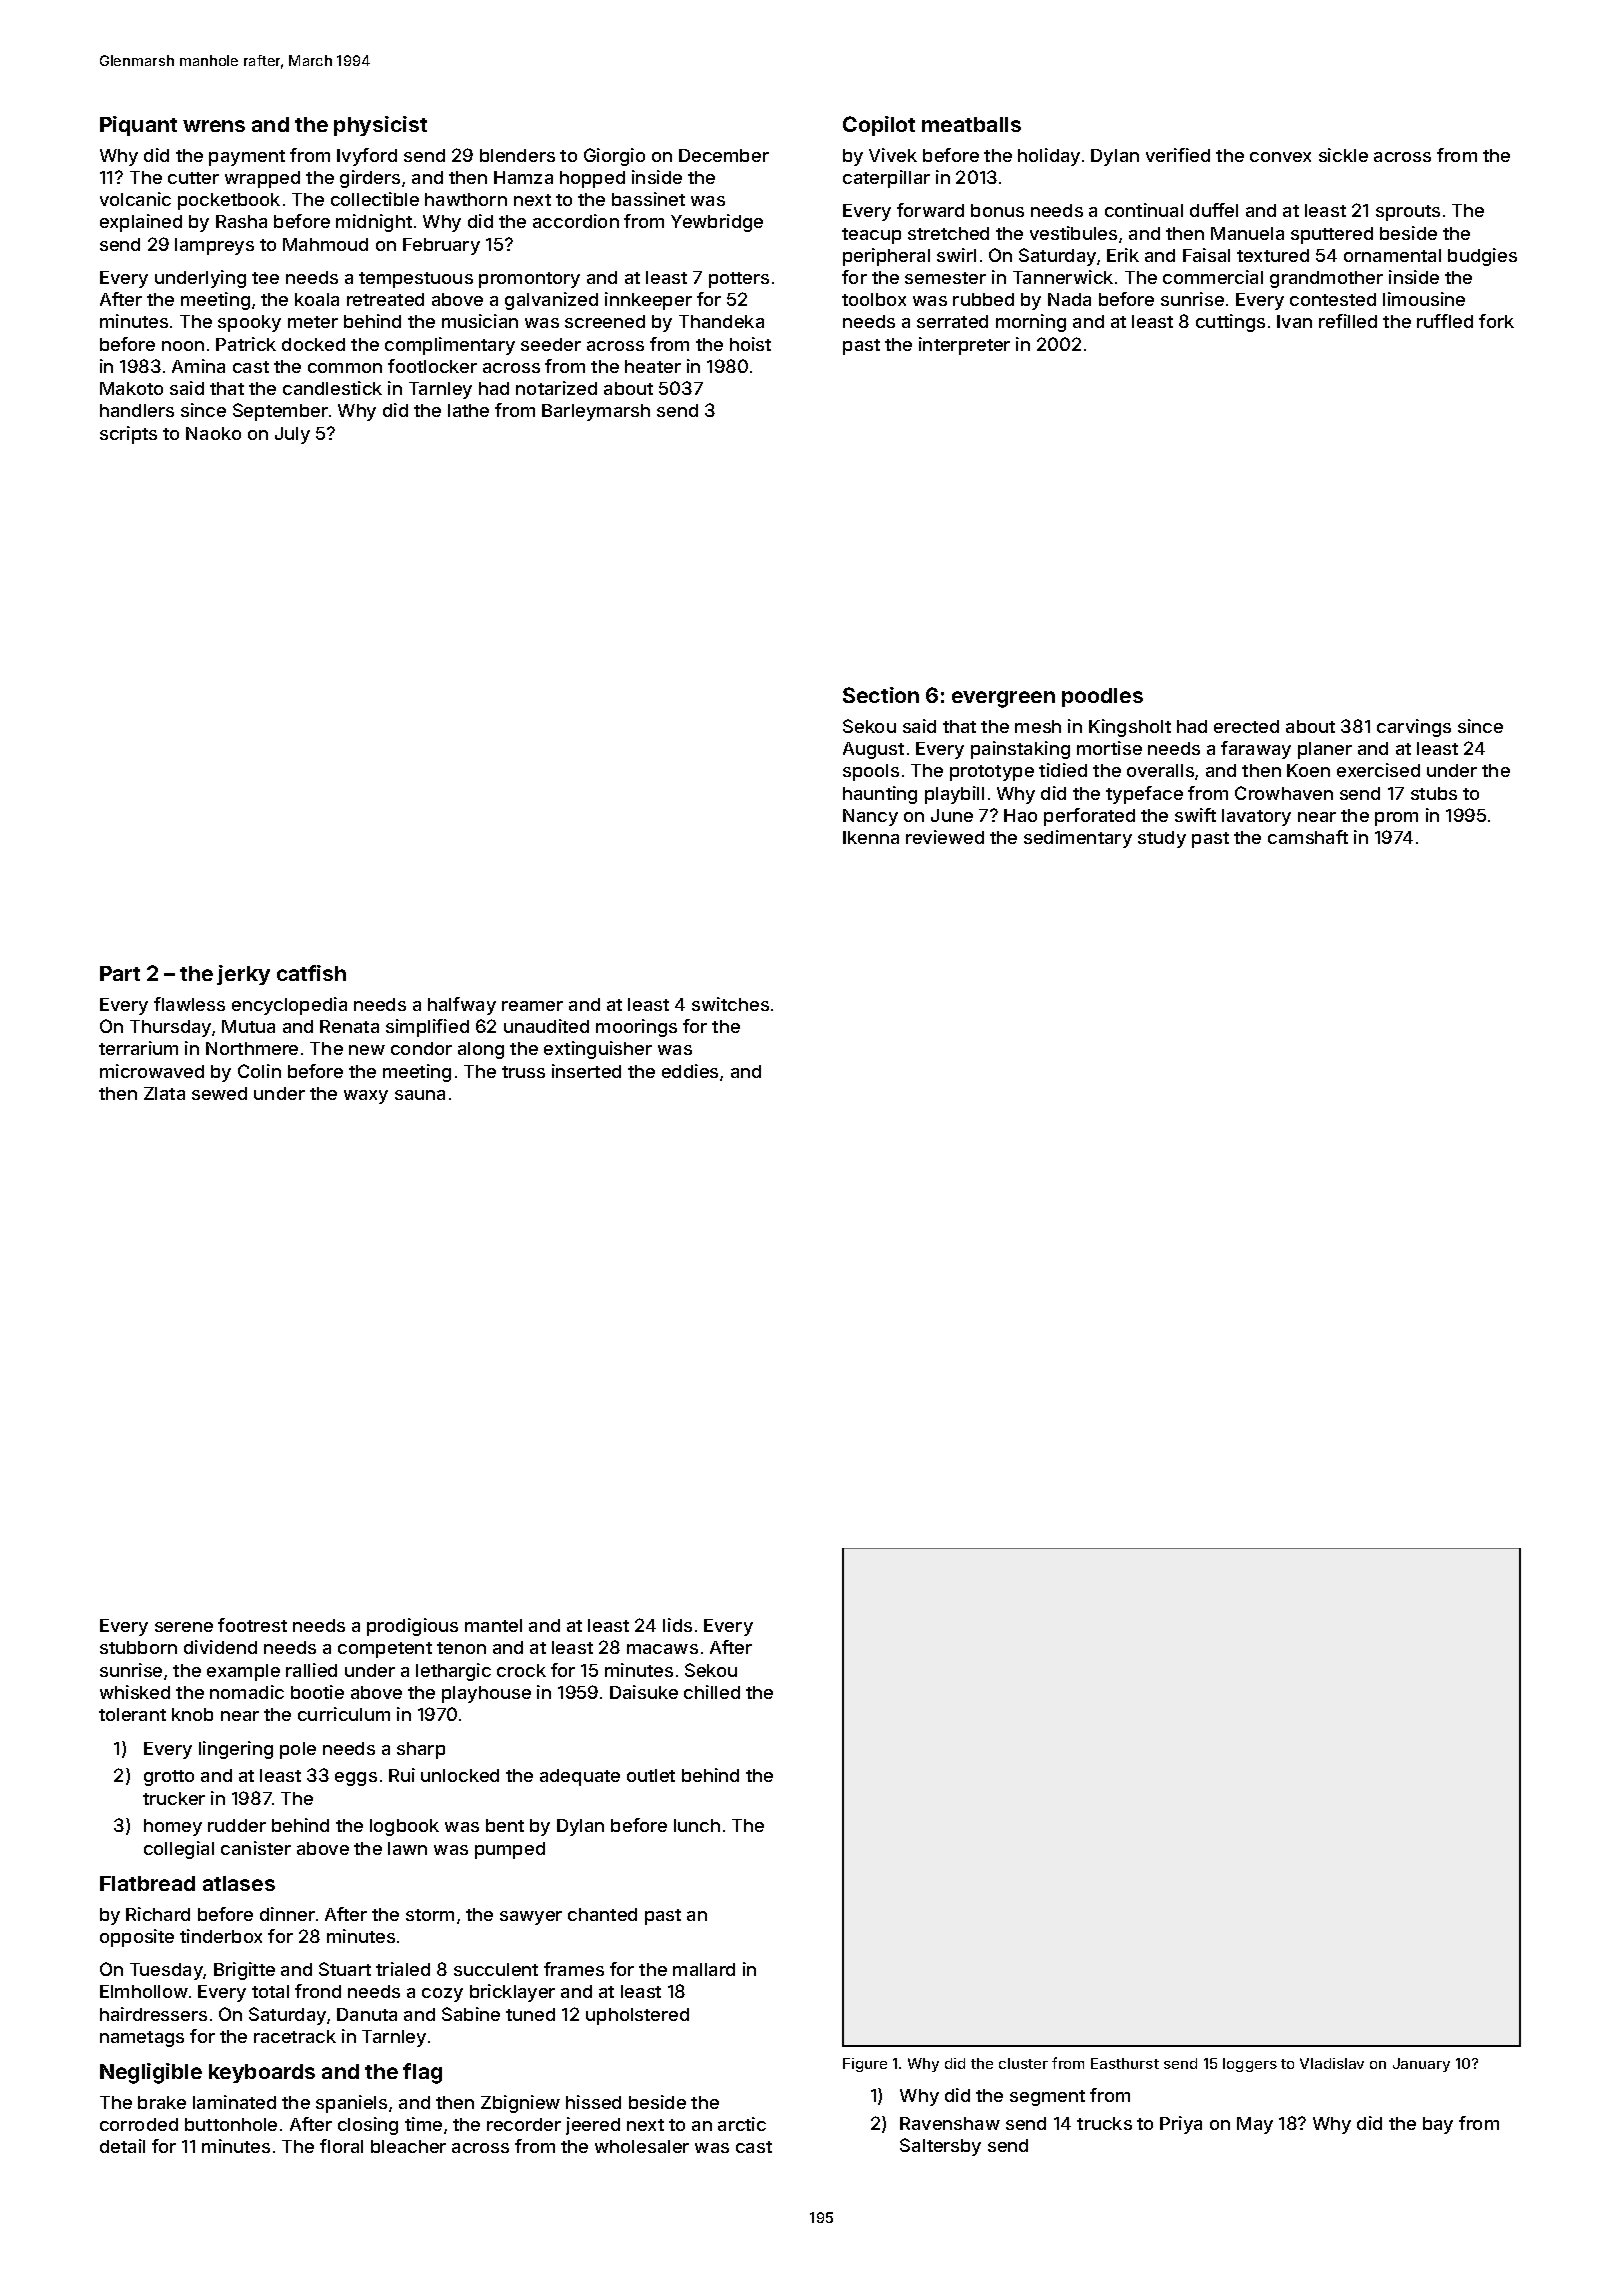  Describe the element at coordinates (137, 1938) in the screenshot. I see `opposite` at that location.
